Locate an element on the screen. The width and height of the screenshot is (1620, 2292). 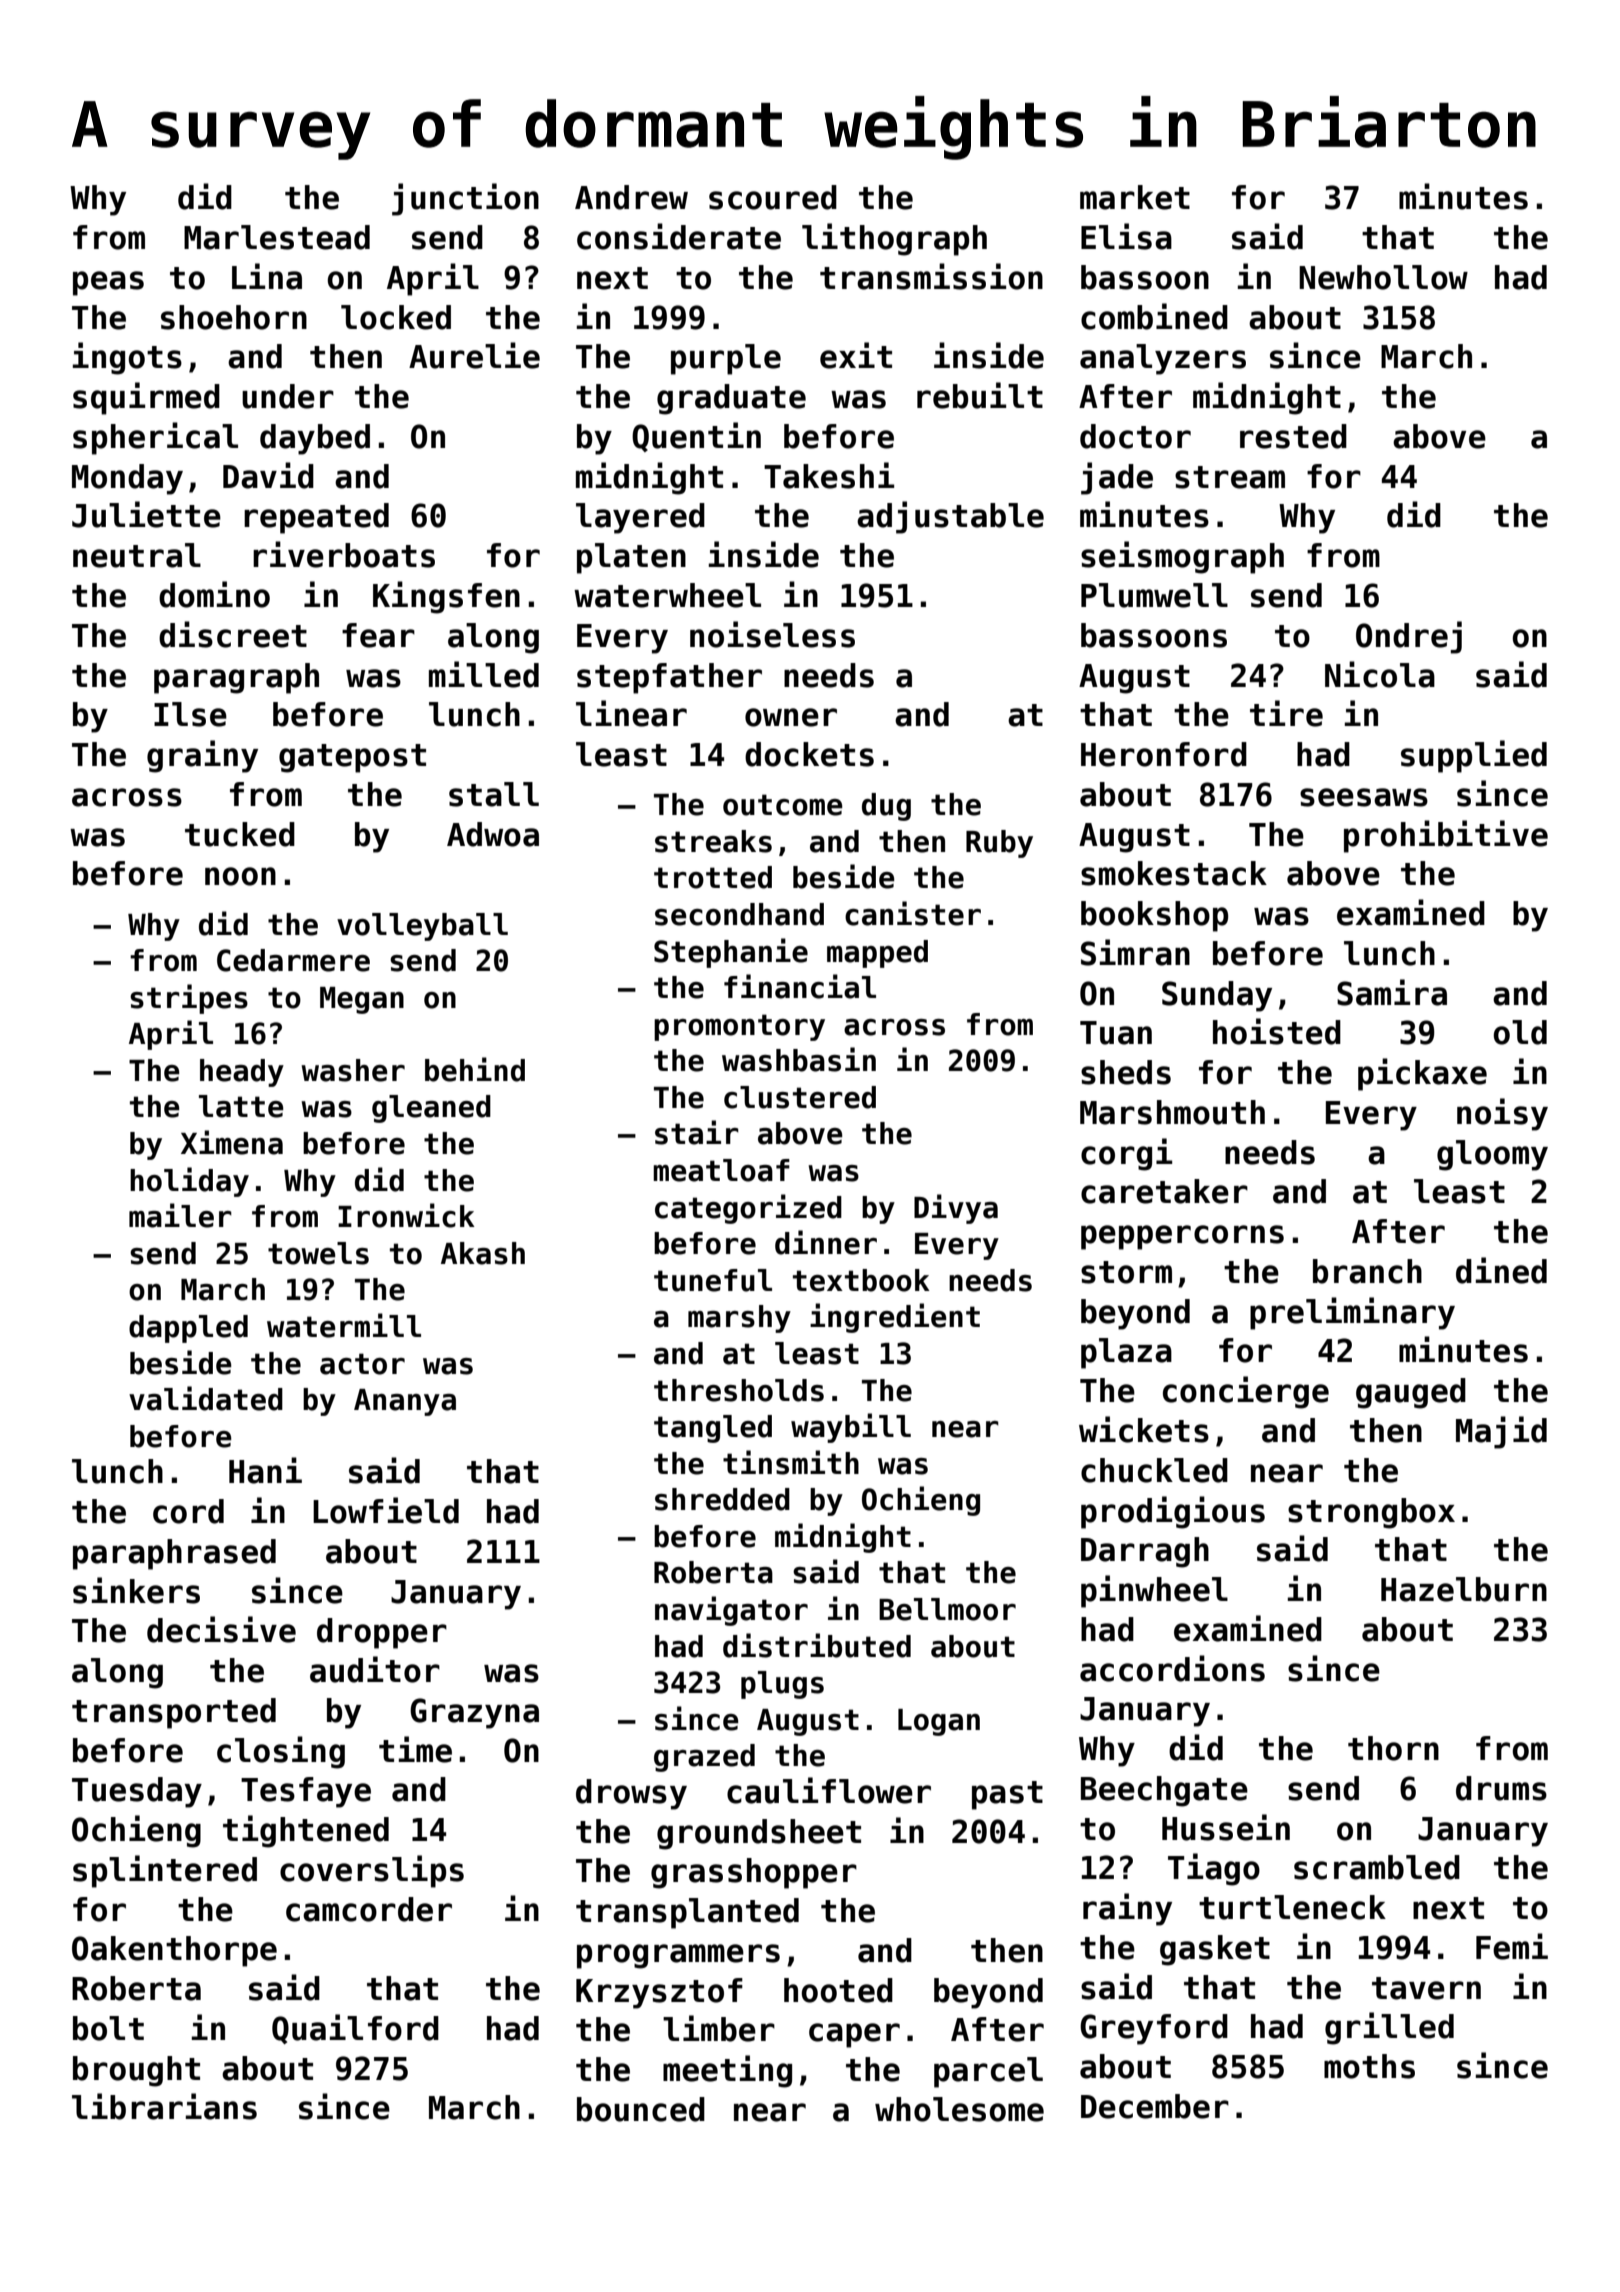
dug is located at coordinates (886, 807).
